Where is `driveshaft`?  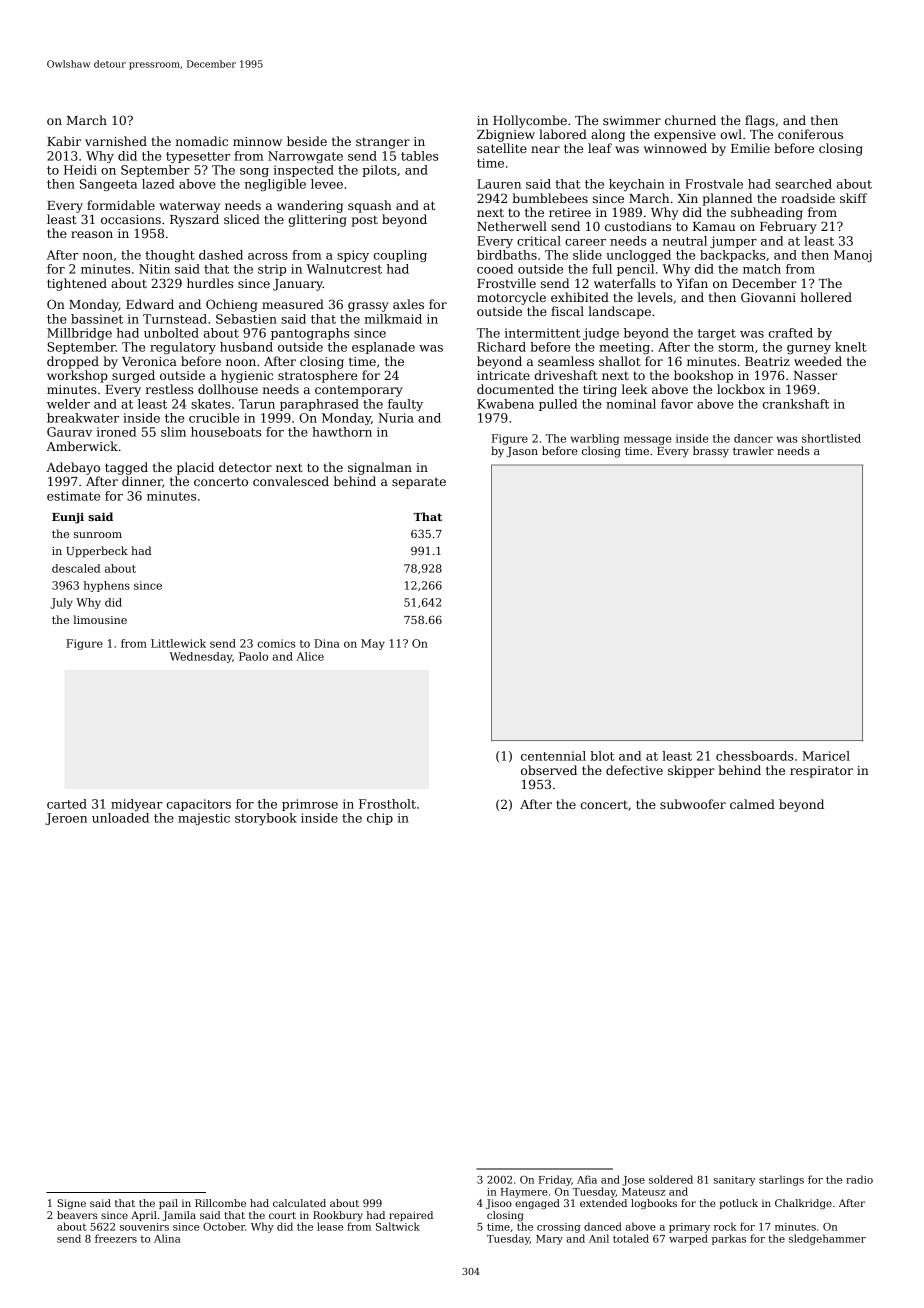 driveshaft is located at coordinates (566, 375).
